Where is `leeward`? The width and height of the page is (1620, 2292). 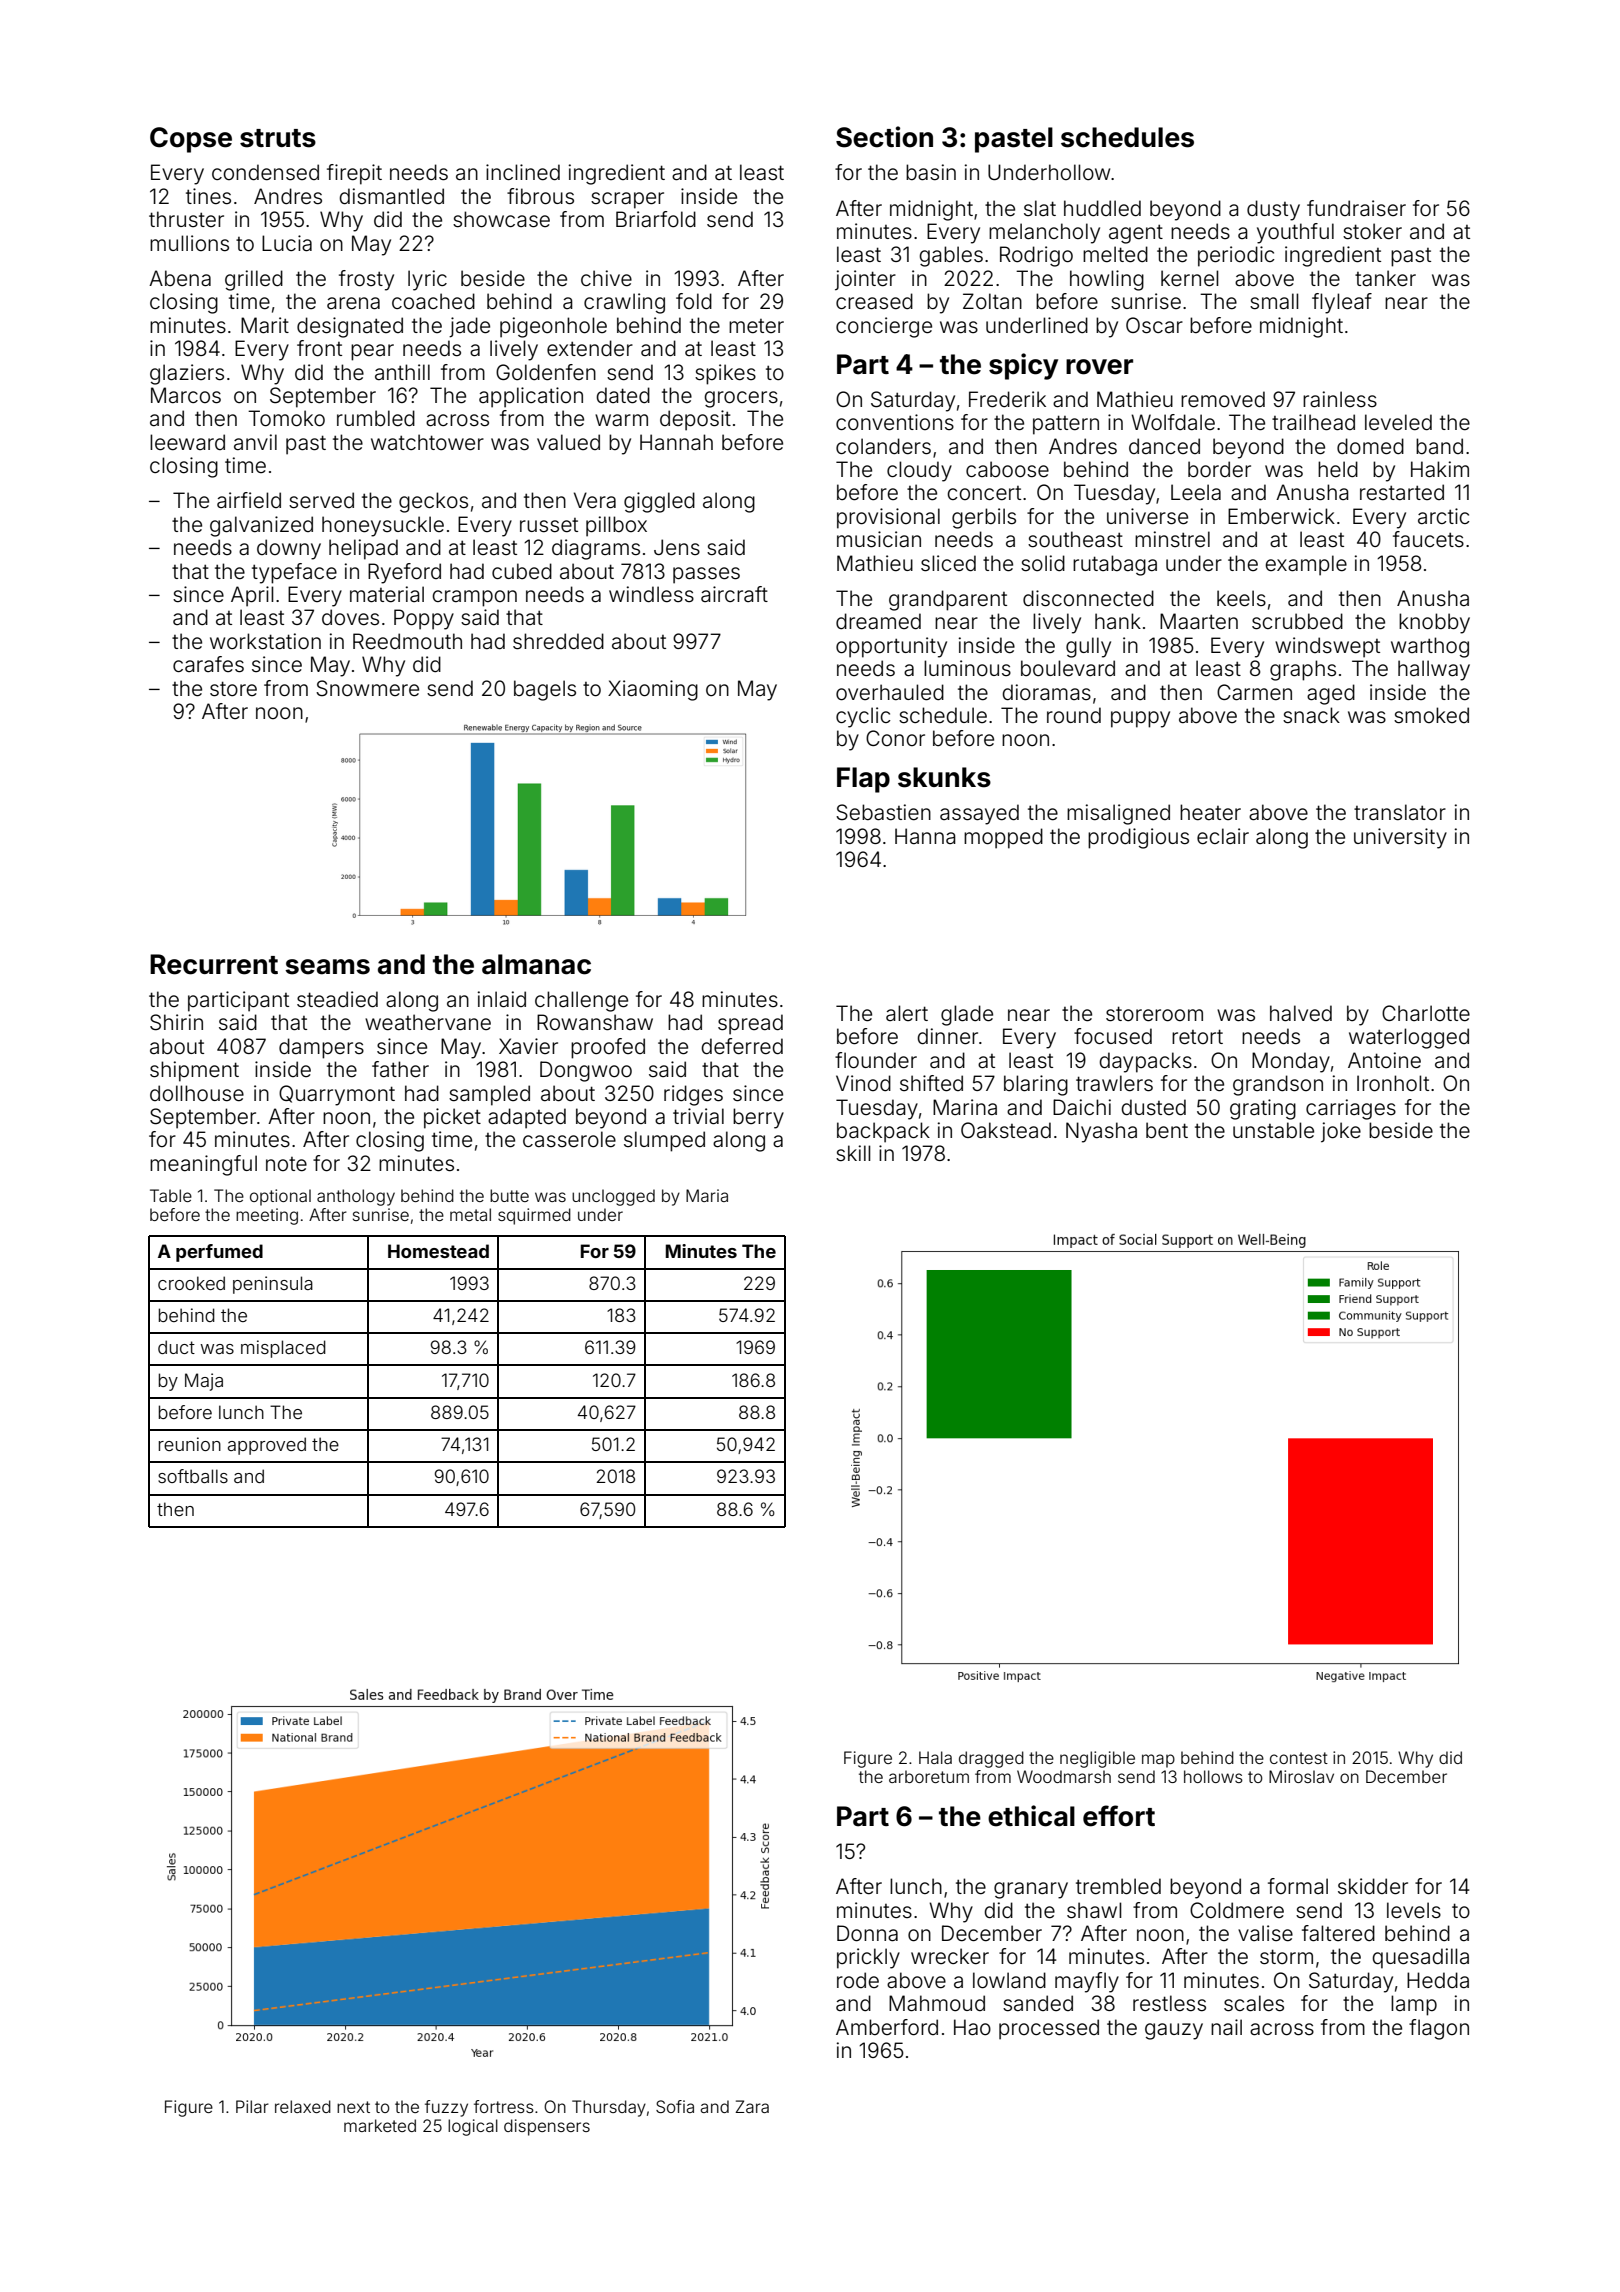
leeward is located at coordinates (187, 442).
